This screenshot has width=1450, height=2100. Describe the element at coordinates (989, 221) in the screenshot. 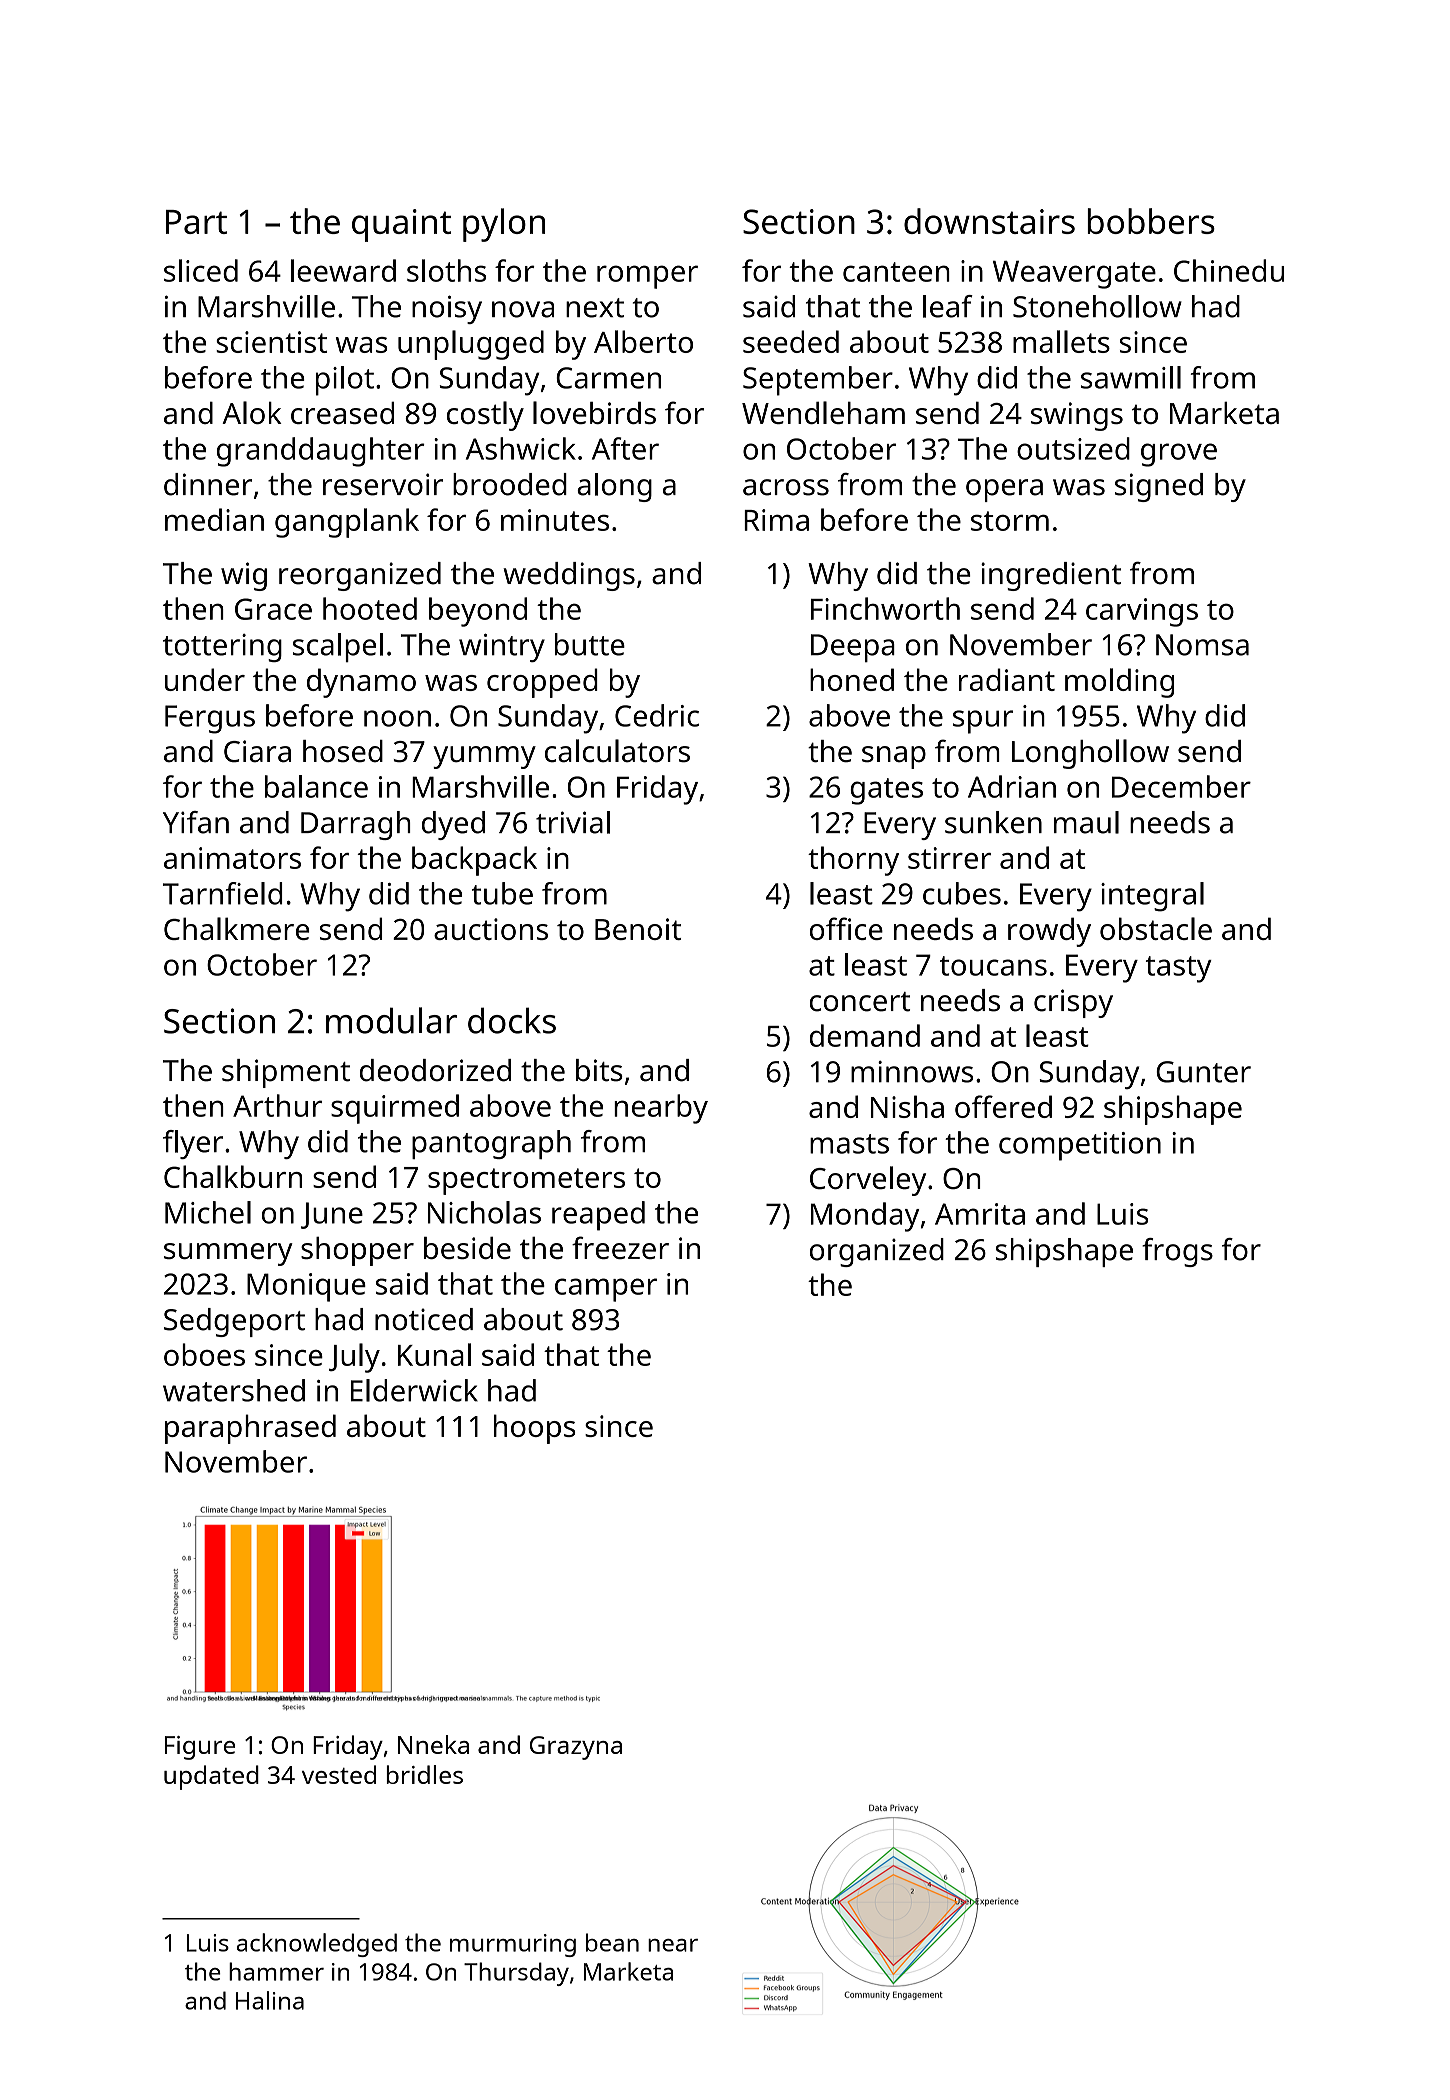

I see `downstairs` at that location.
